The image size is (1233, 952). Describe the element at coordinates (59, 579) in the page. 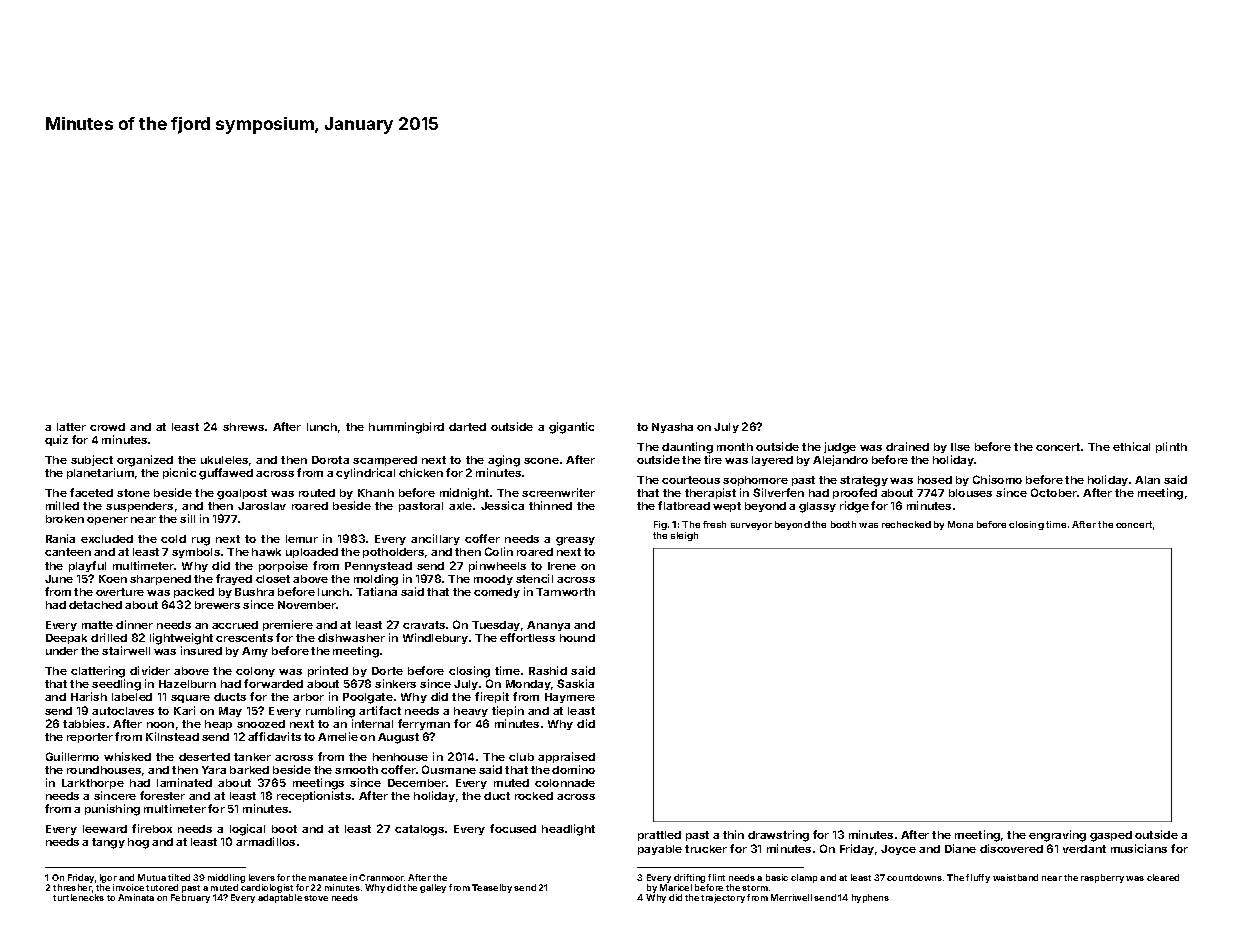

I see `June` at that location.
